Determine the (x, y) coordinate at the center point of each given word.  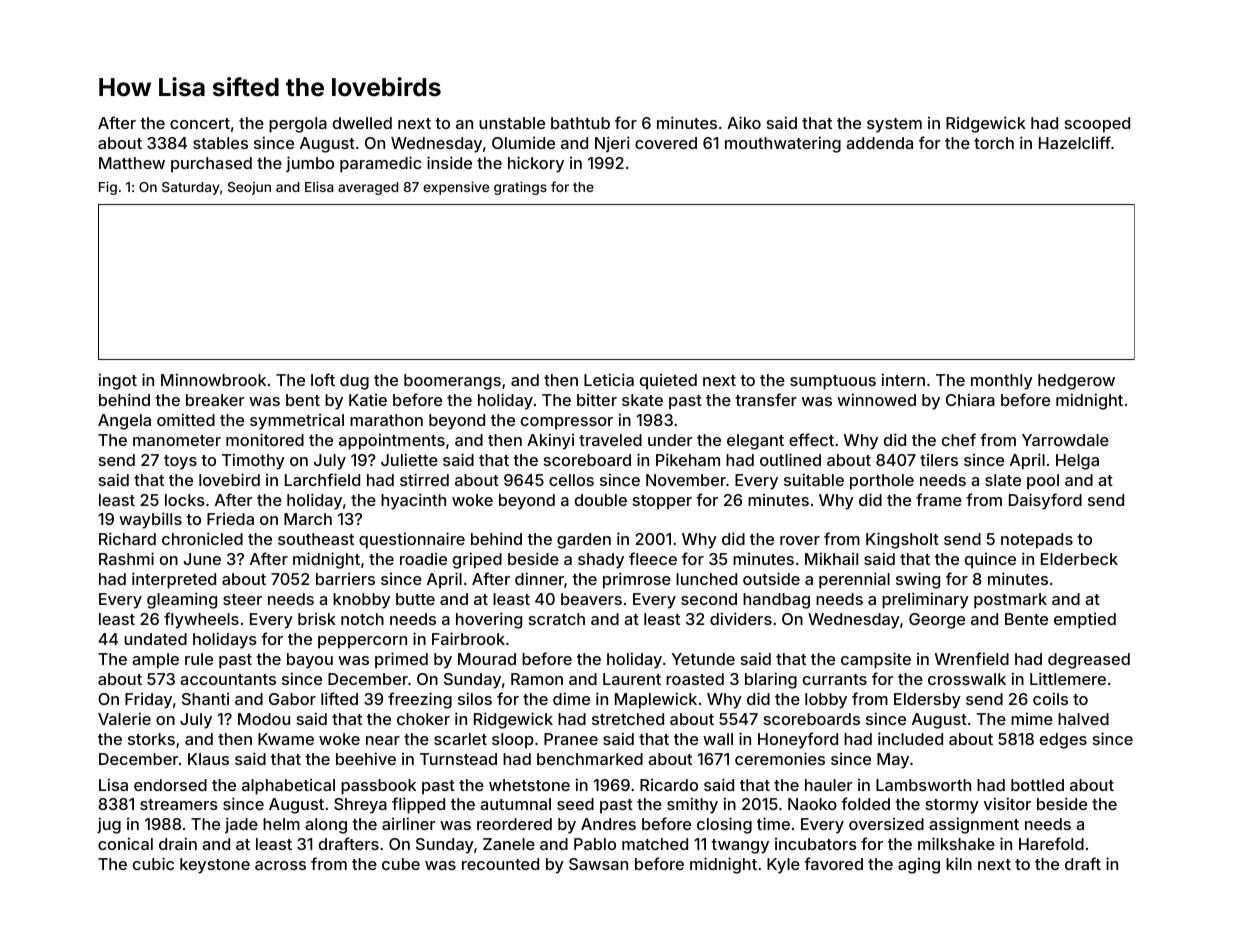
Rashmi (126, 558)
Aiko (744, 122)
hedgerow (1076, 382)
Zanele (509, 844)
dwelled (362, 123)
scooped (1097, 125)
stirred (424, 479)
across (280, 865)
